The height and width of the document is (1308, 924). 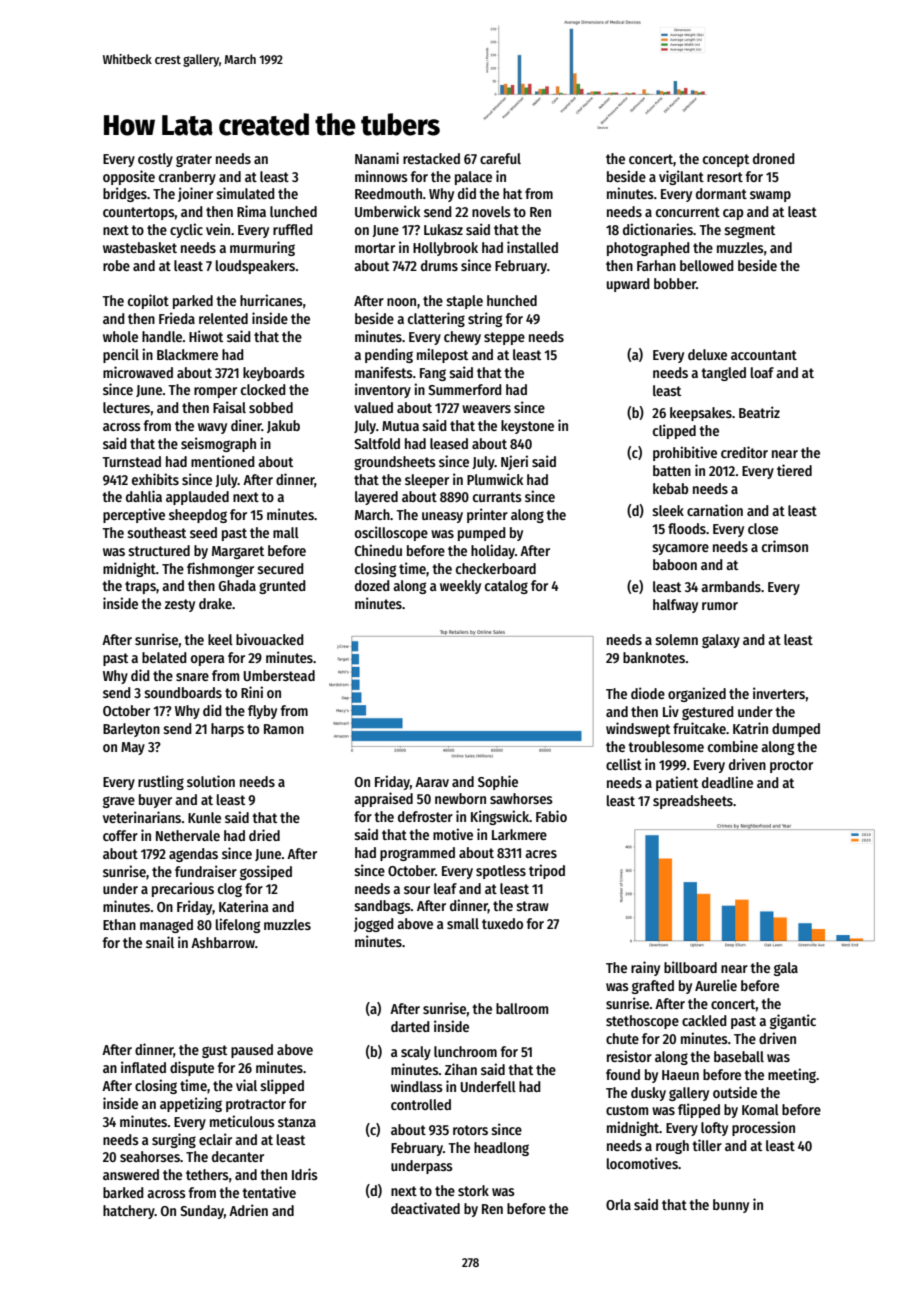 What do you see at coordinates (473, 1190) in the document?
I see `stork` at bounding box center [473, 1190].
